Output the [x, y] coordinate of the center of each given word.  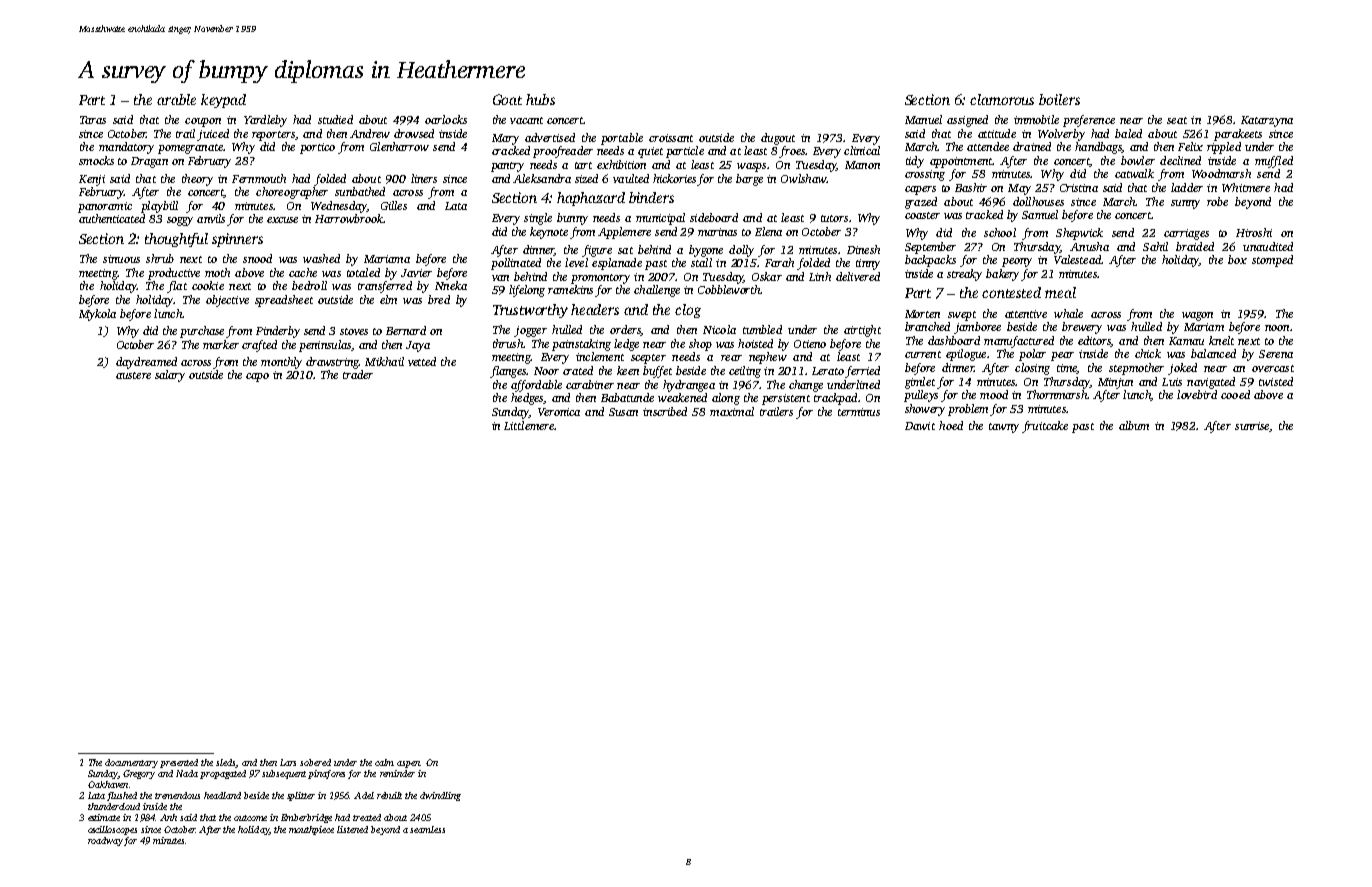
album [1134, 425]
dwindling [440, 796]
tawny [1004, 428]
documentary [131, 763]
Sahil [1155, 246]
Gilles [394, 205]
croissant [671, 138]
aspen [409, 764]
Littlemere [529, 425]
